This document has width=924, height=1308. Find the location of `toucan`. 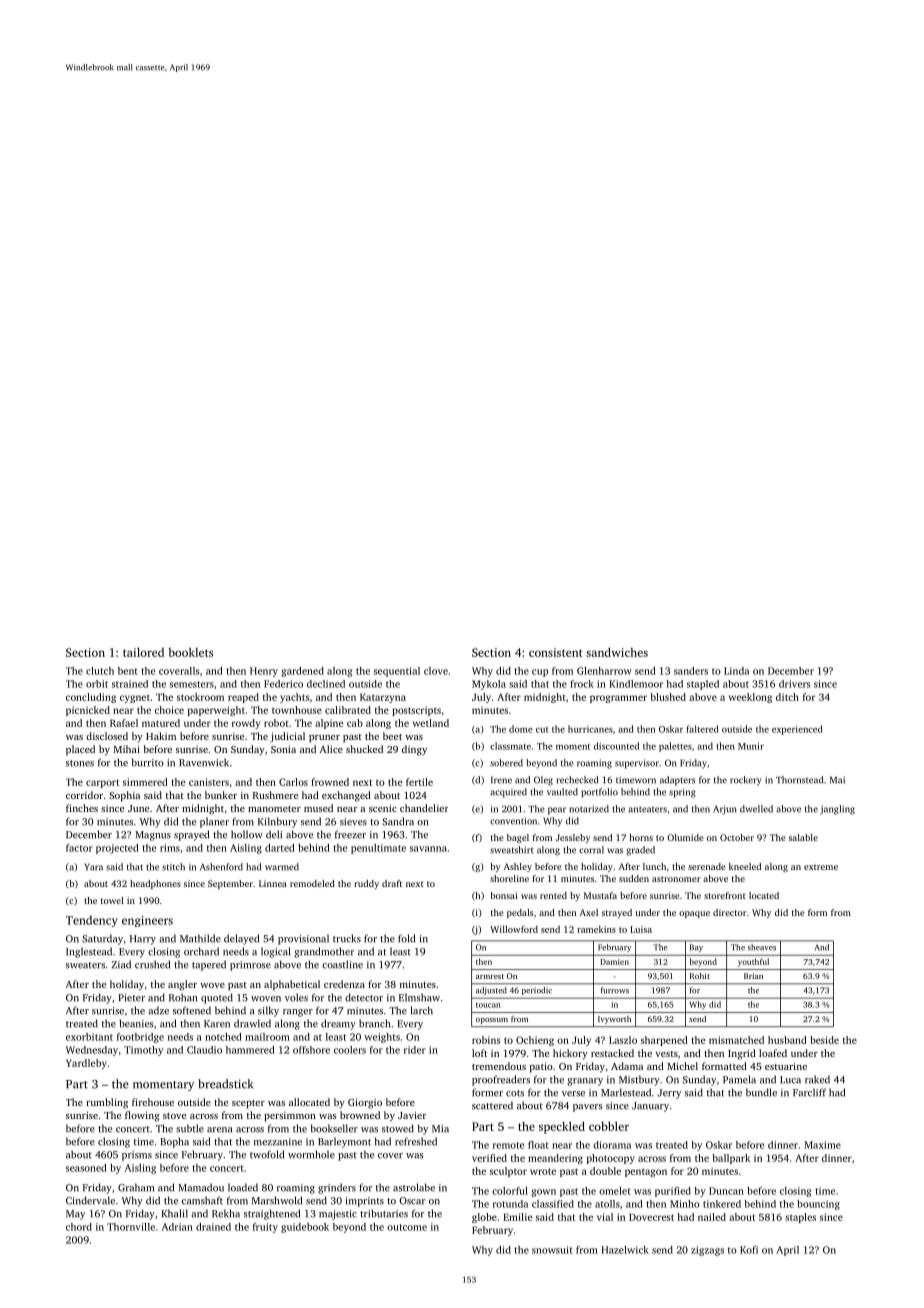

toucan is located at coordinates (488, 1005).
